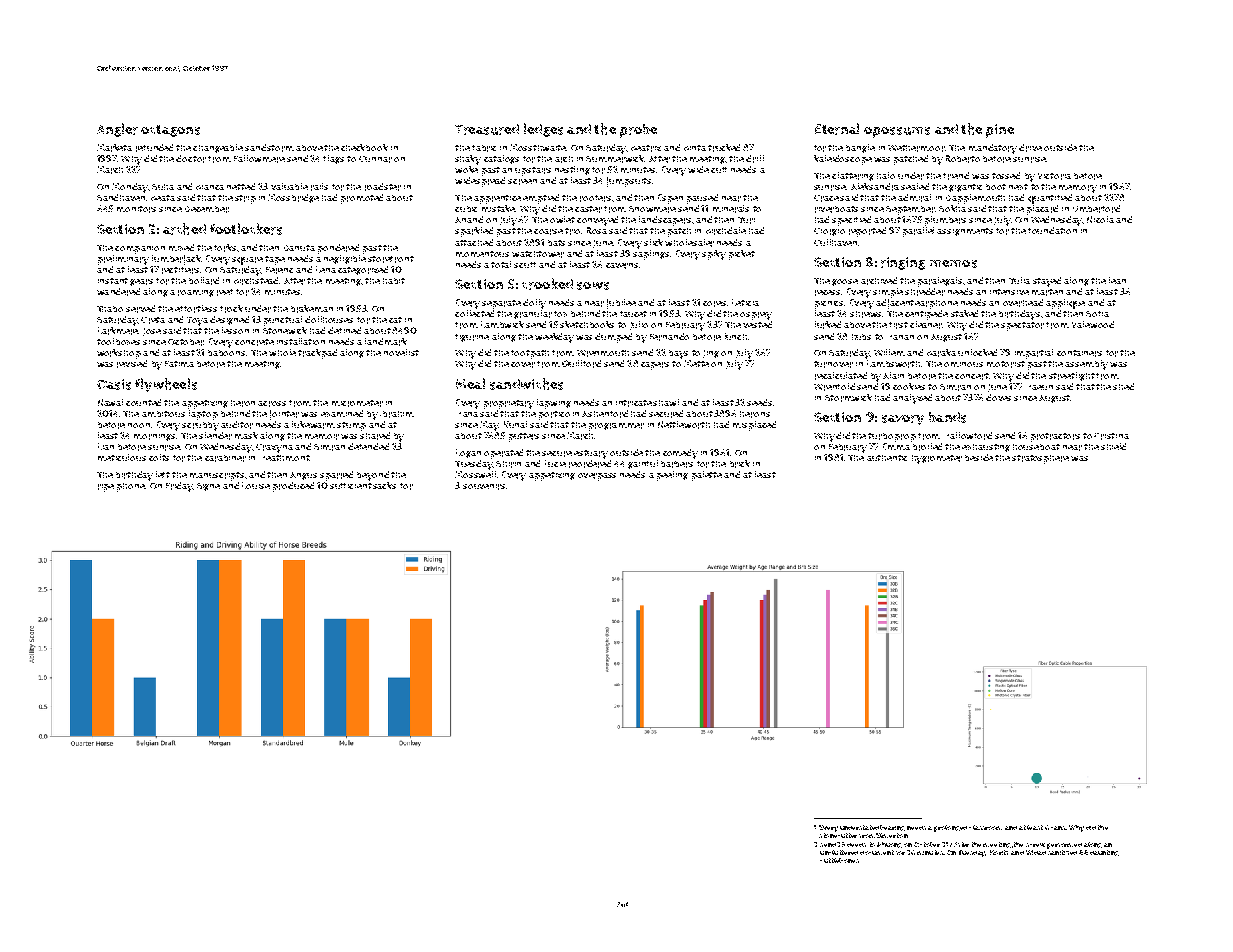 The height and width of the page is (952, 1233). Describe the element at coordinates (1054, 176) in the page. I see `Victoria` at that location.
